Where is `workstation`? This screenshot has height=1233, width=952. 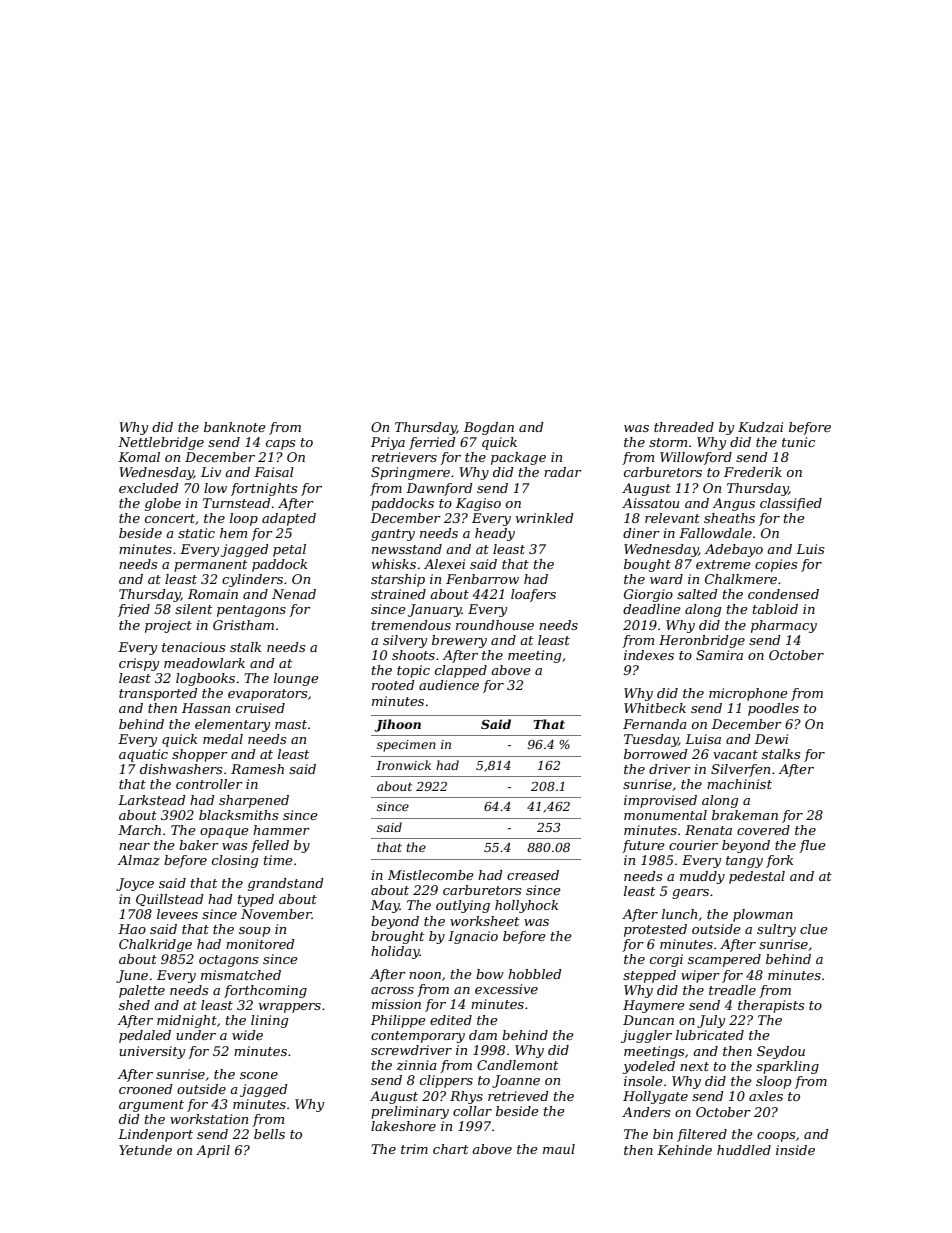
workstation is located at coordinates (209, 1119).
